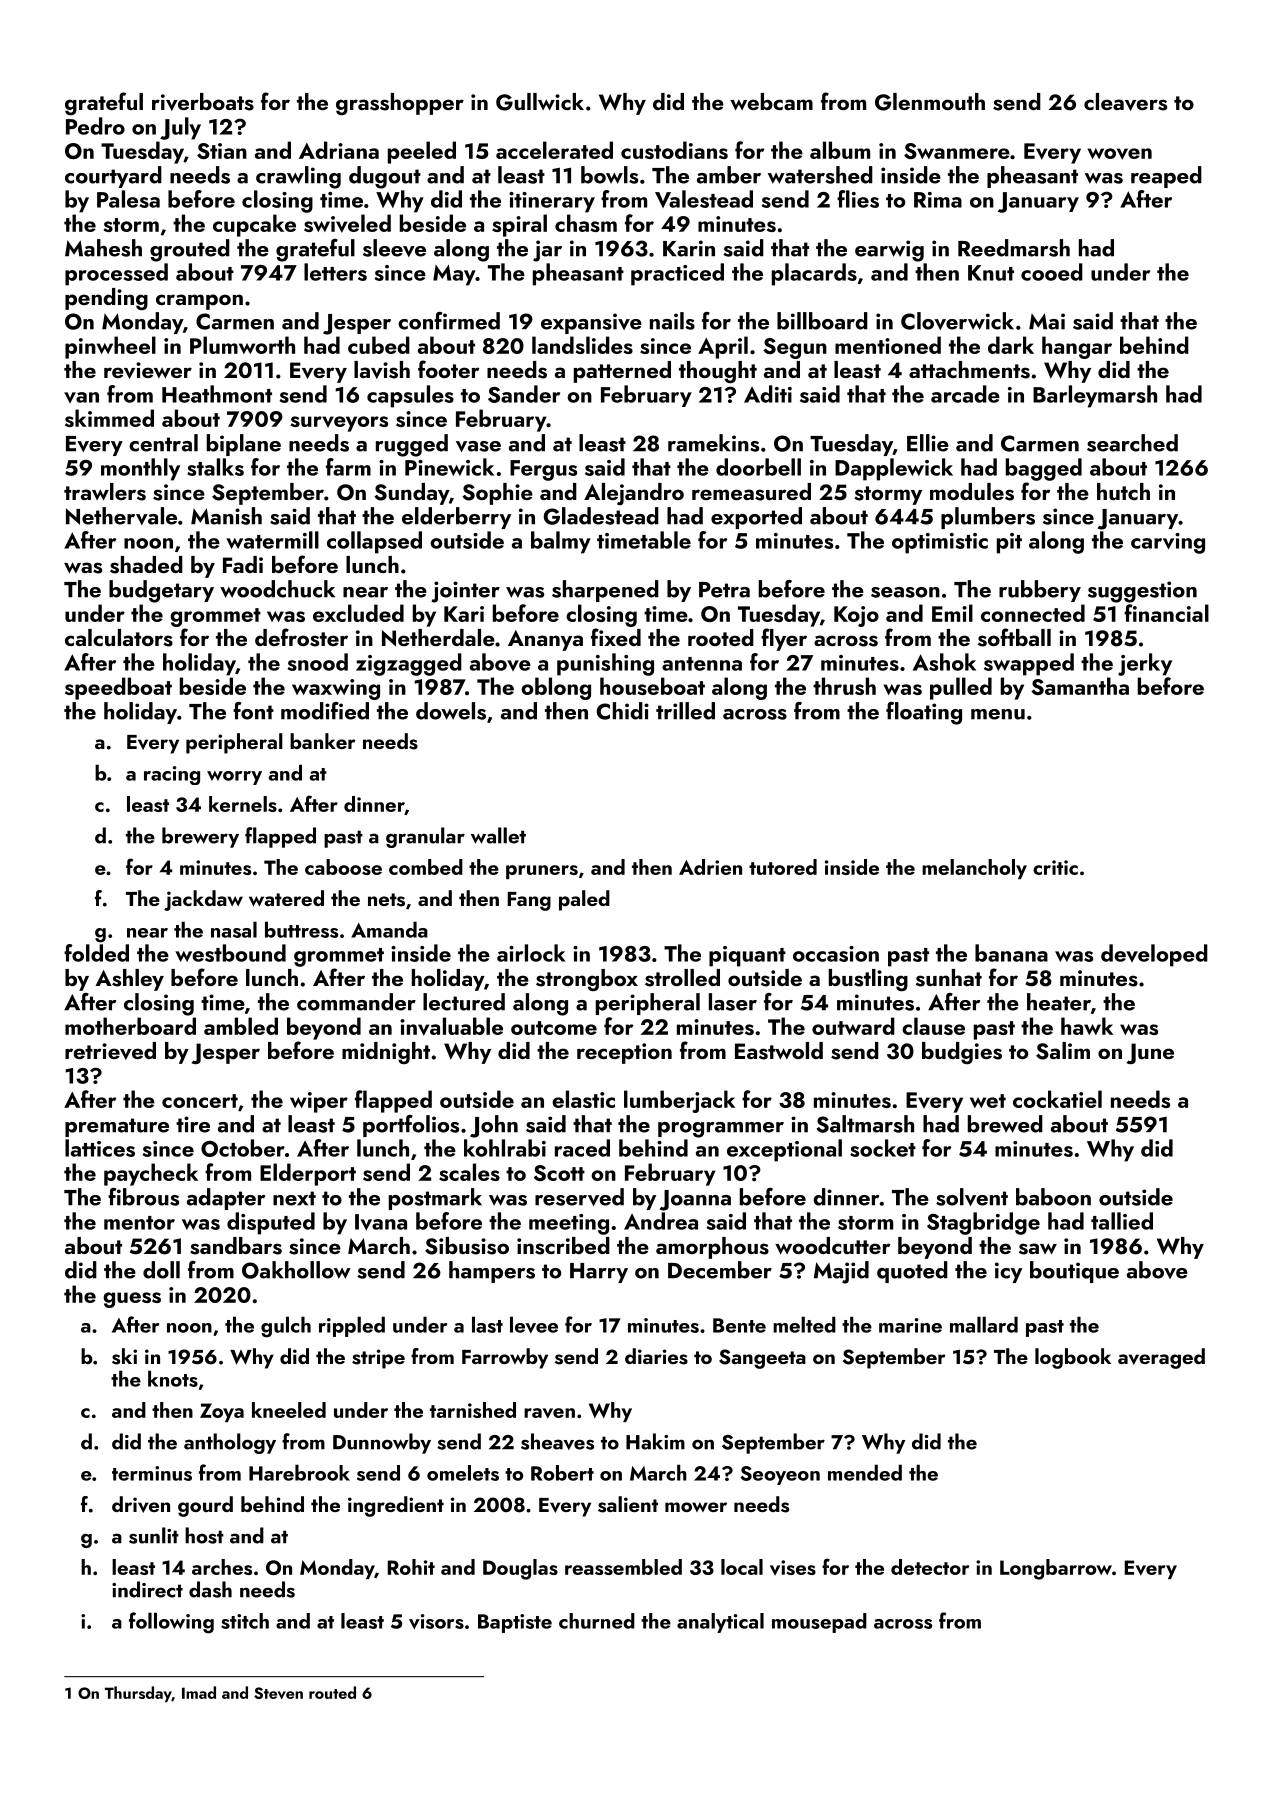 This screenshot has width=1275, height=1803. What do you see at coordinates (217, 394) in the screenshot?
I see `Heathmont` at bounding box center [217, 394].
